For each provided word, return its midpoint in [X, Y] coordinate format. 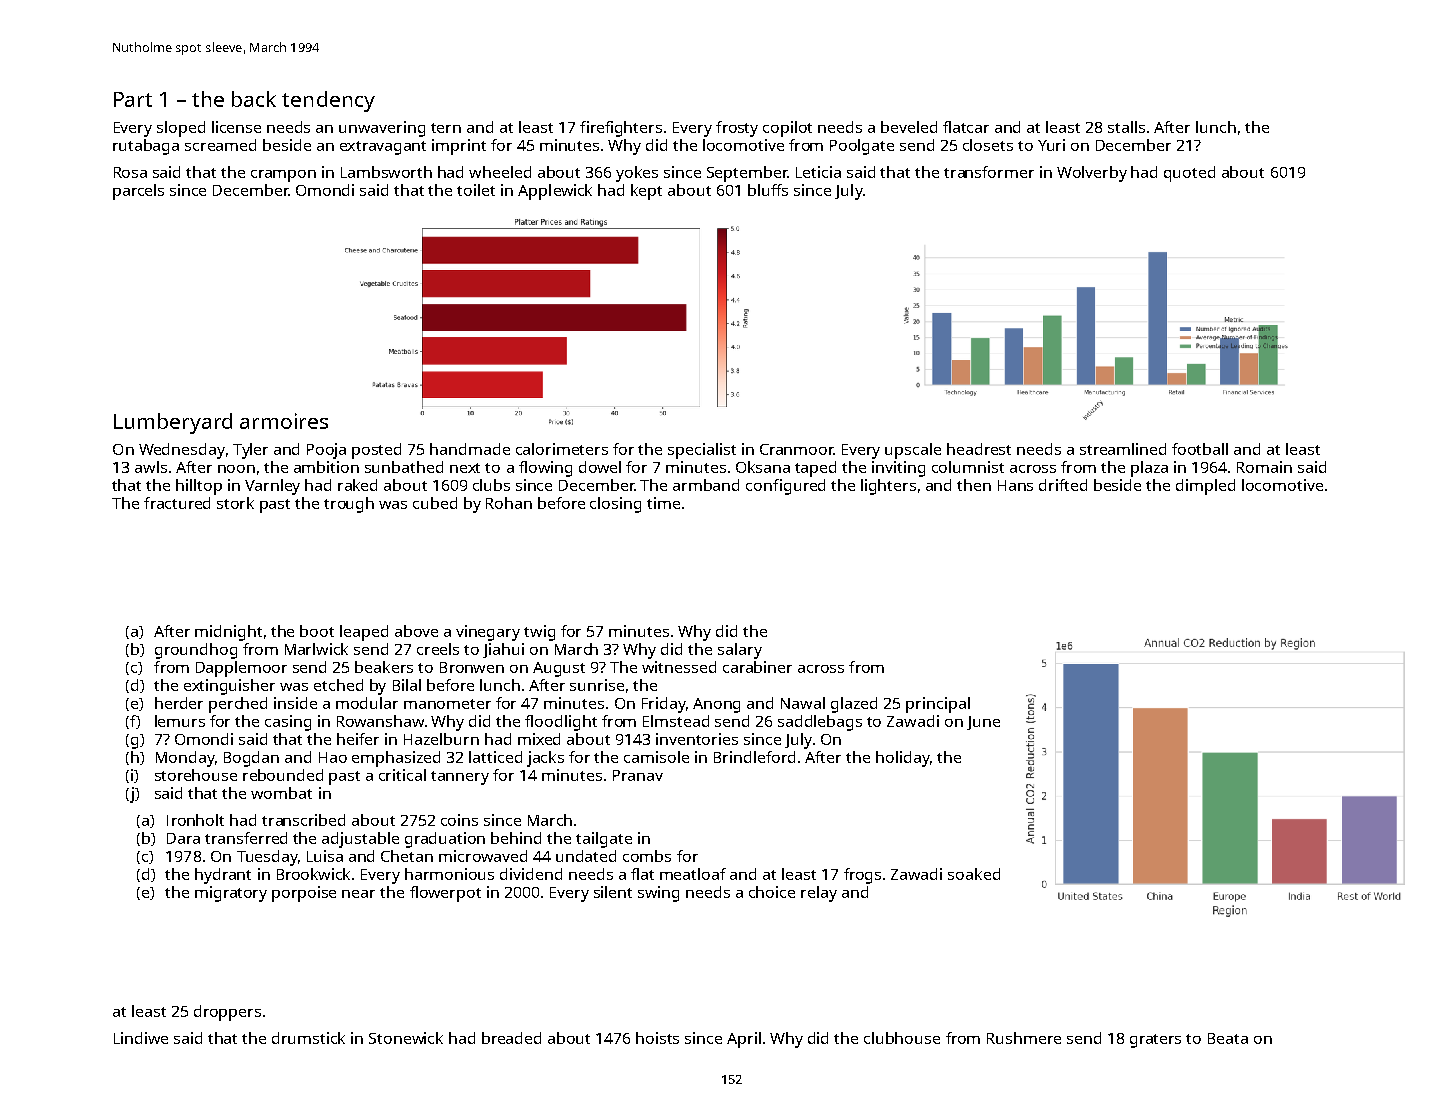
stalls [1126, 127]
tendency [328, 101]
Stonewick [406, 1038]
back [254, 99]
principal [938, 705]
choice [772, 892]
